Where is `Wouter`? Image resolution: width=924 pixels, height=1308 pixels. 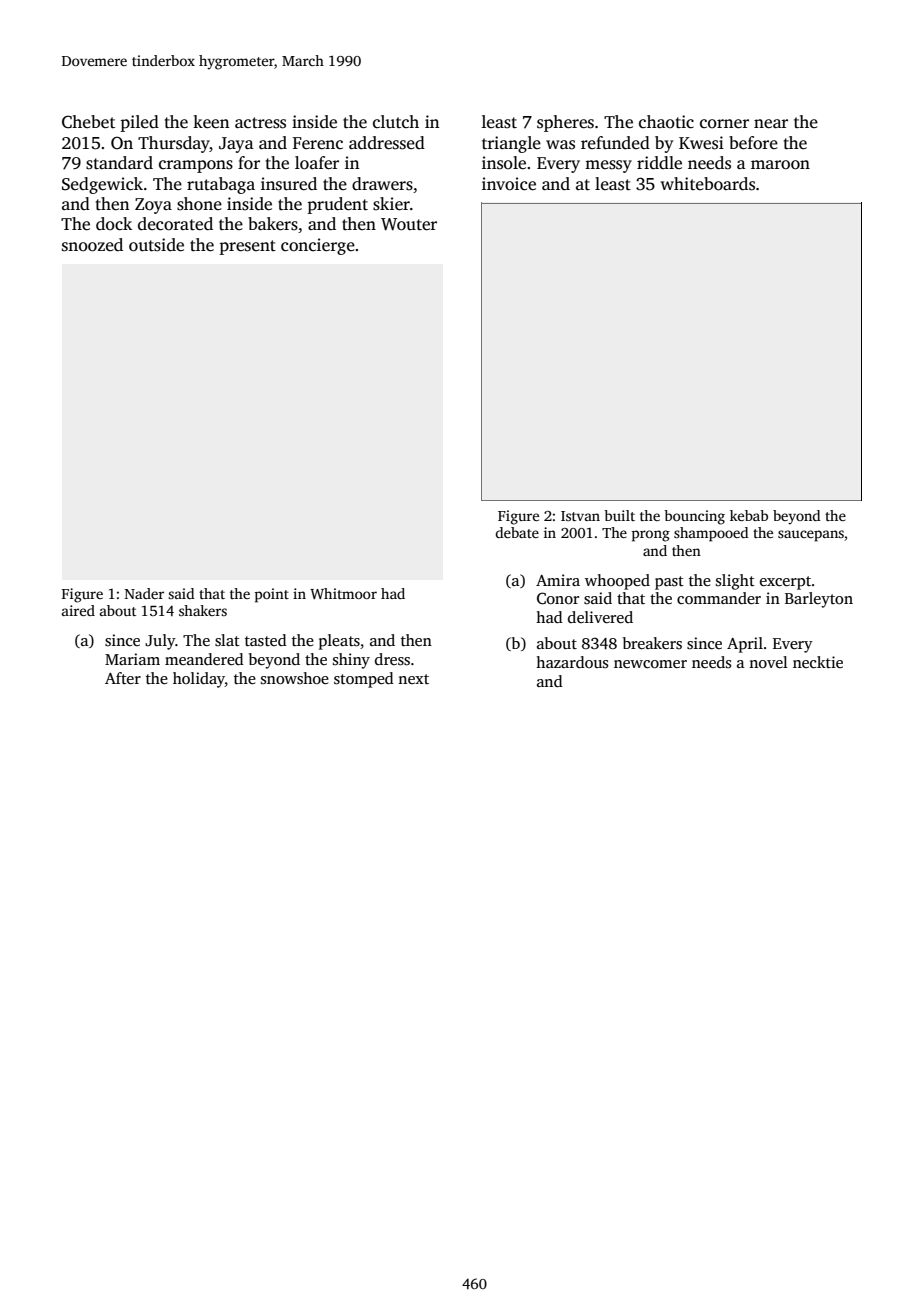 Wouter is located at coordinates (409, 224).
